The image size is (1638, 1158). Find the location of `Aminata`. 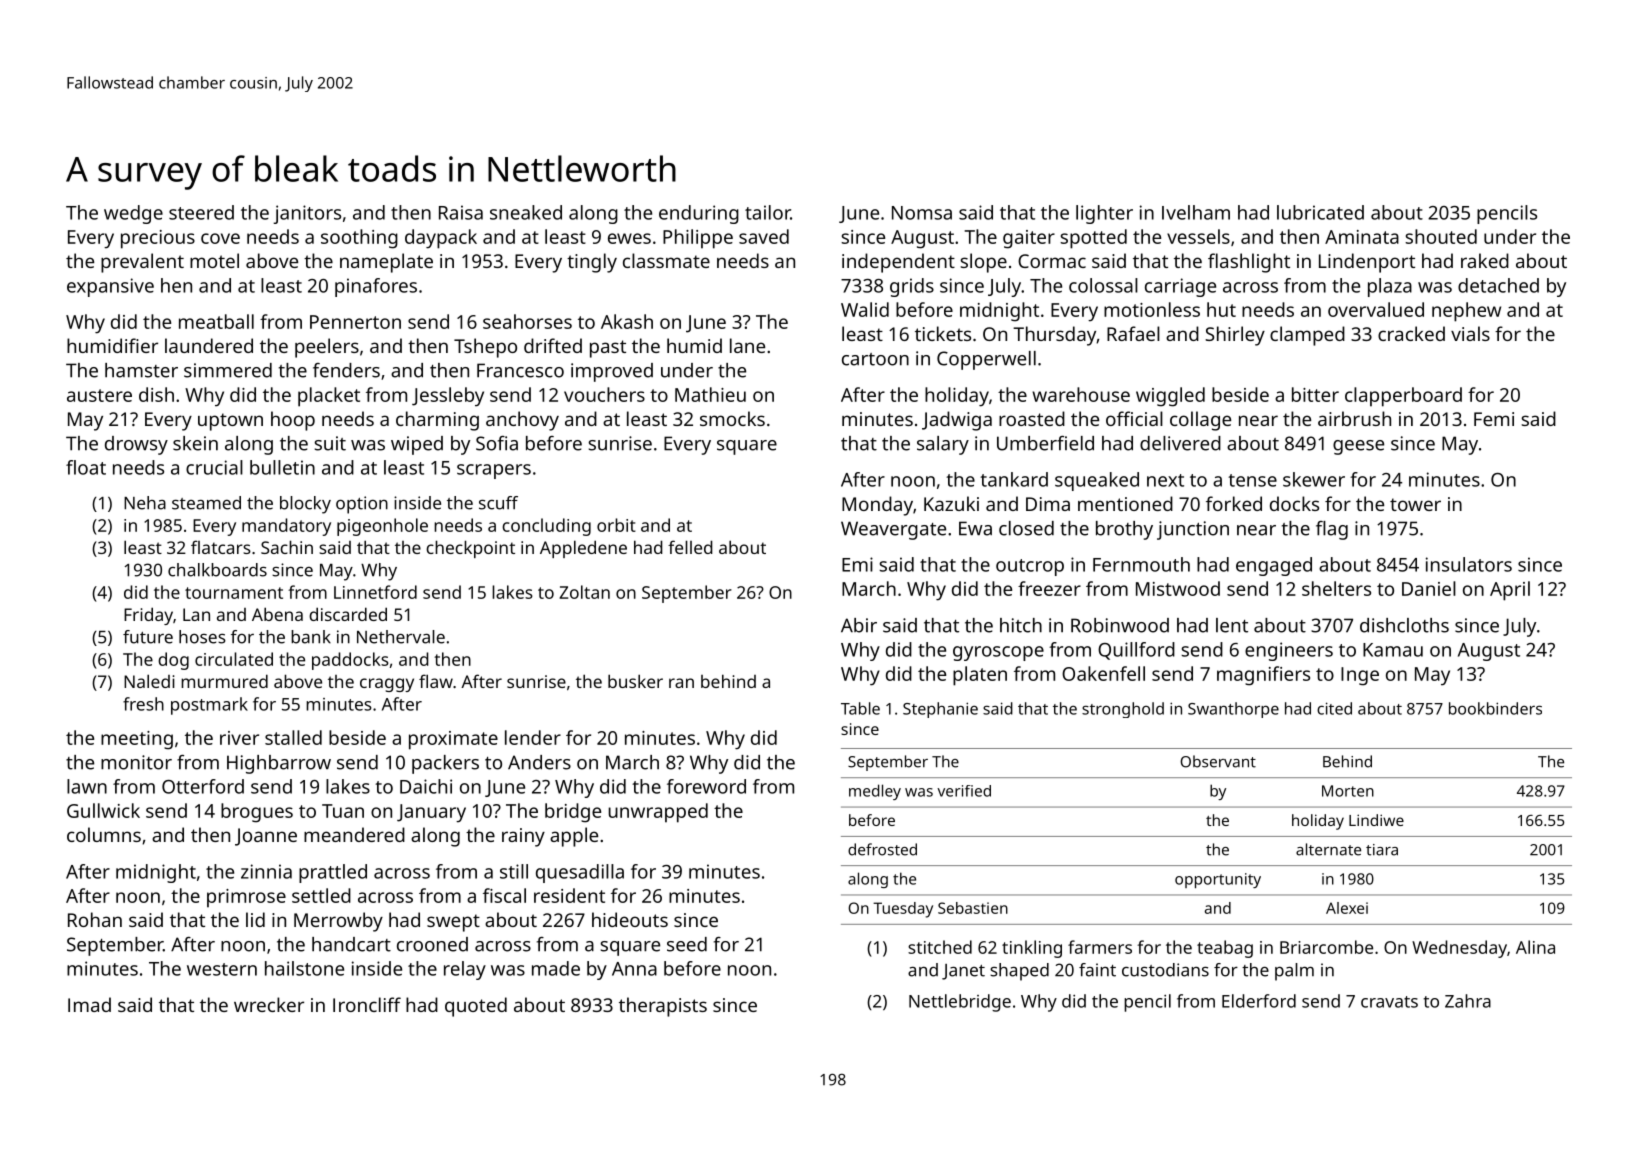

Aminata is located at coordinates (1362, 237).
